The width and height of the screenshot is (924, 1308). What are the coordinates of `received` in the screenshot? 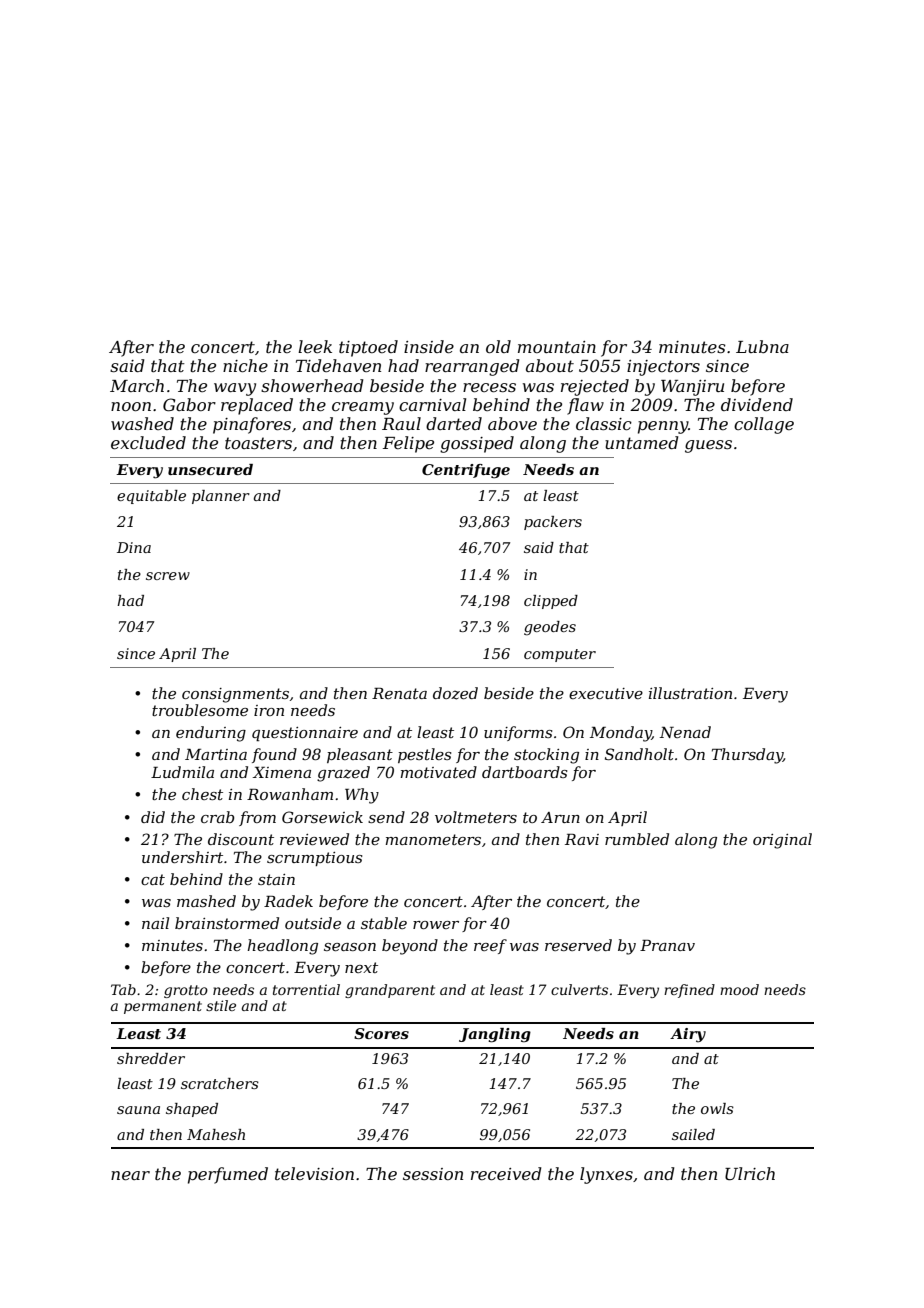 It's located at (506, 1173).
